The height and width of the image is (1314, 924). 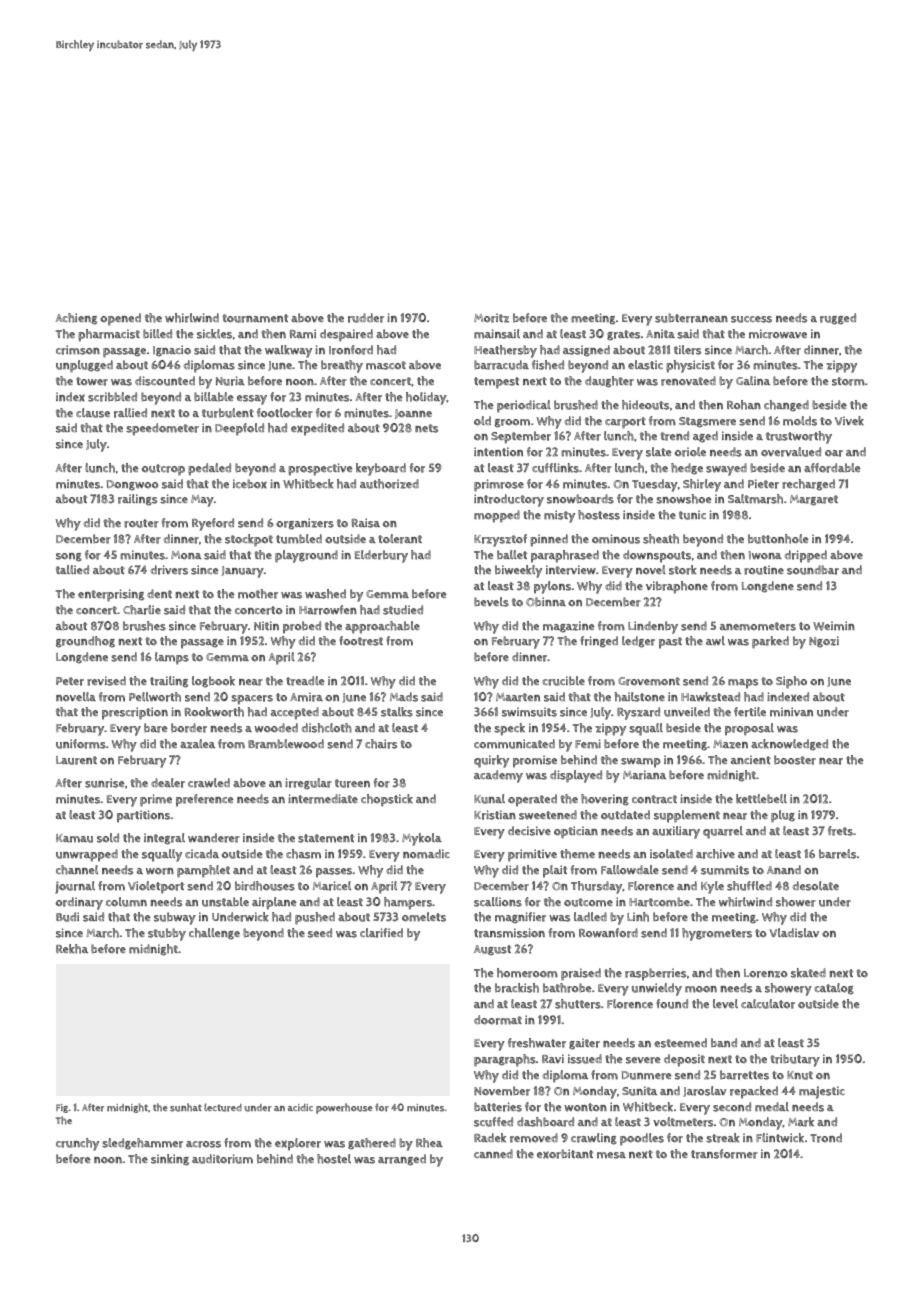 What do you see at coordinates (563, 681) in the image?
I see `crucible` at bounding box center [563, 681].
